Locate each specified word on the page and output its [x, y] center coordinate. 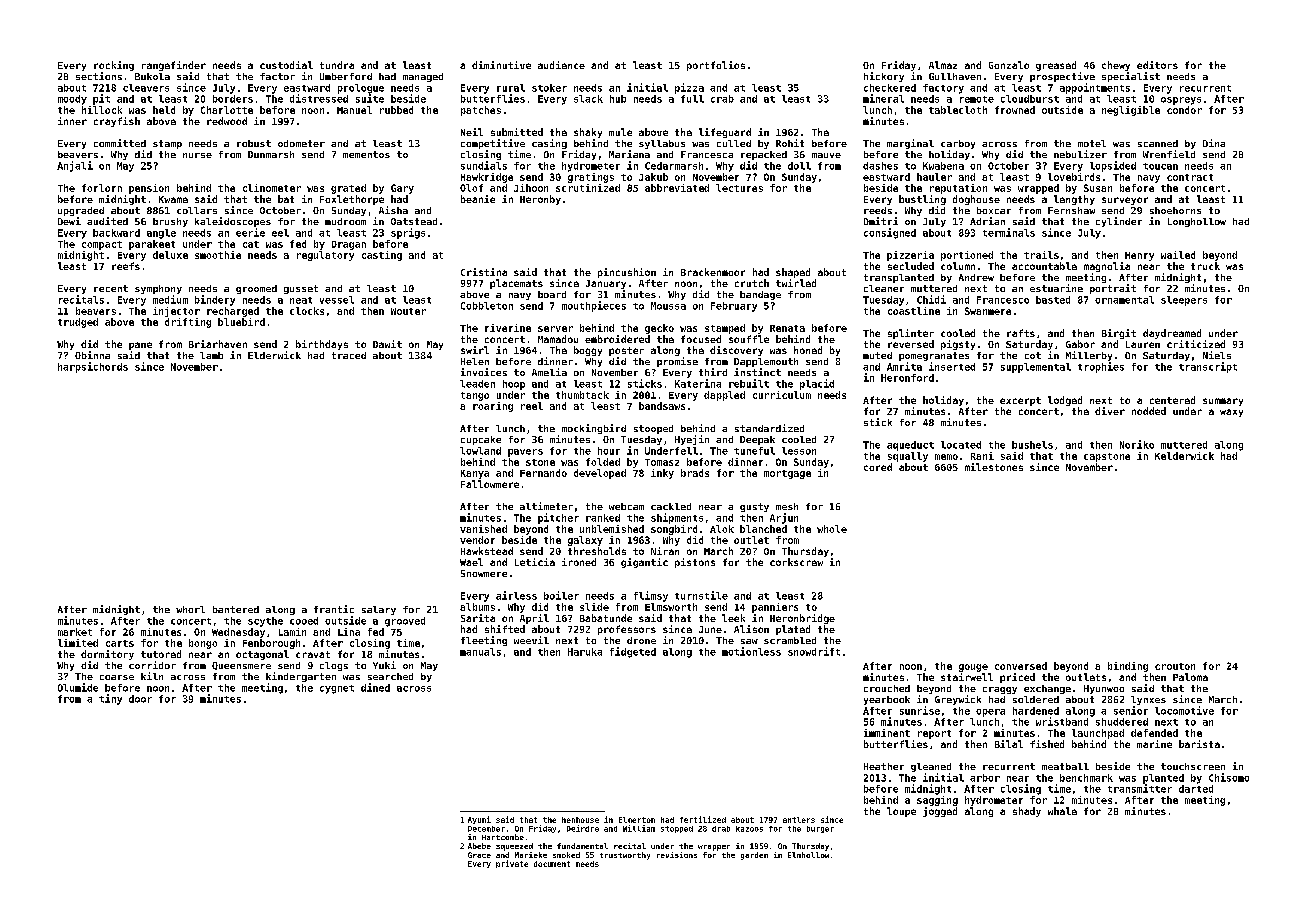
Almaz [943, 65]
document [552, 864]
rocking [114, 66]
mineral [883, 98]
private [512, 864]
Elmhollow [808, 855]
